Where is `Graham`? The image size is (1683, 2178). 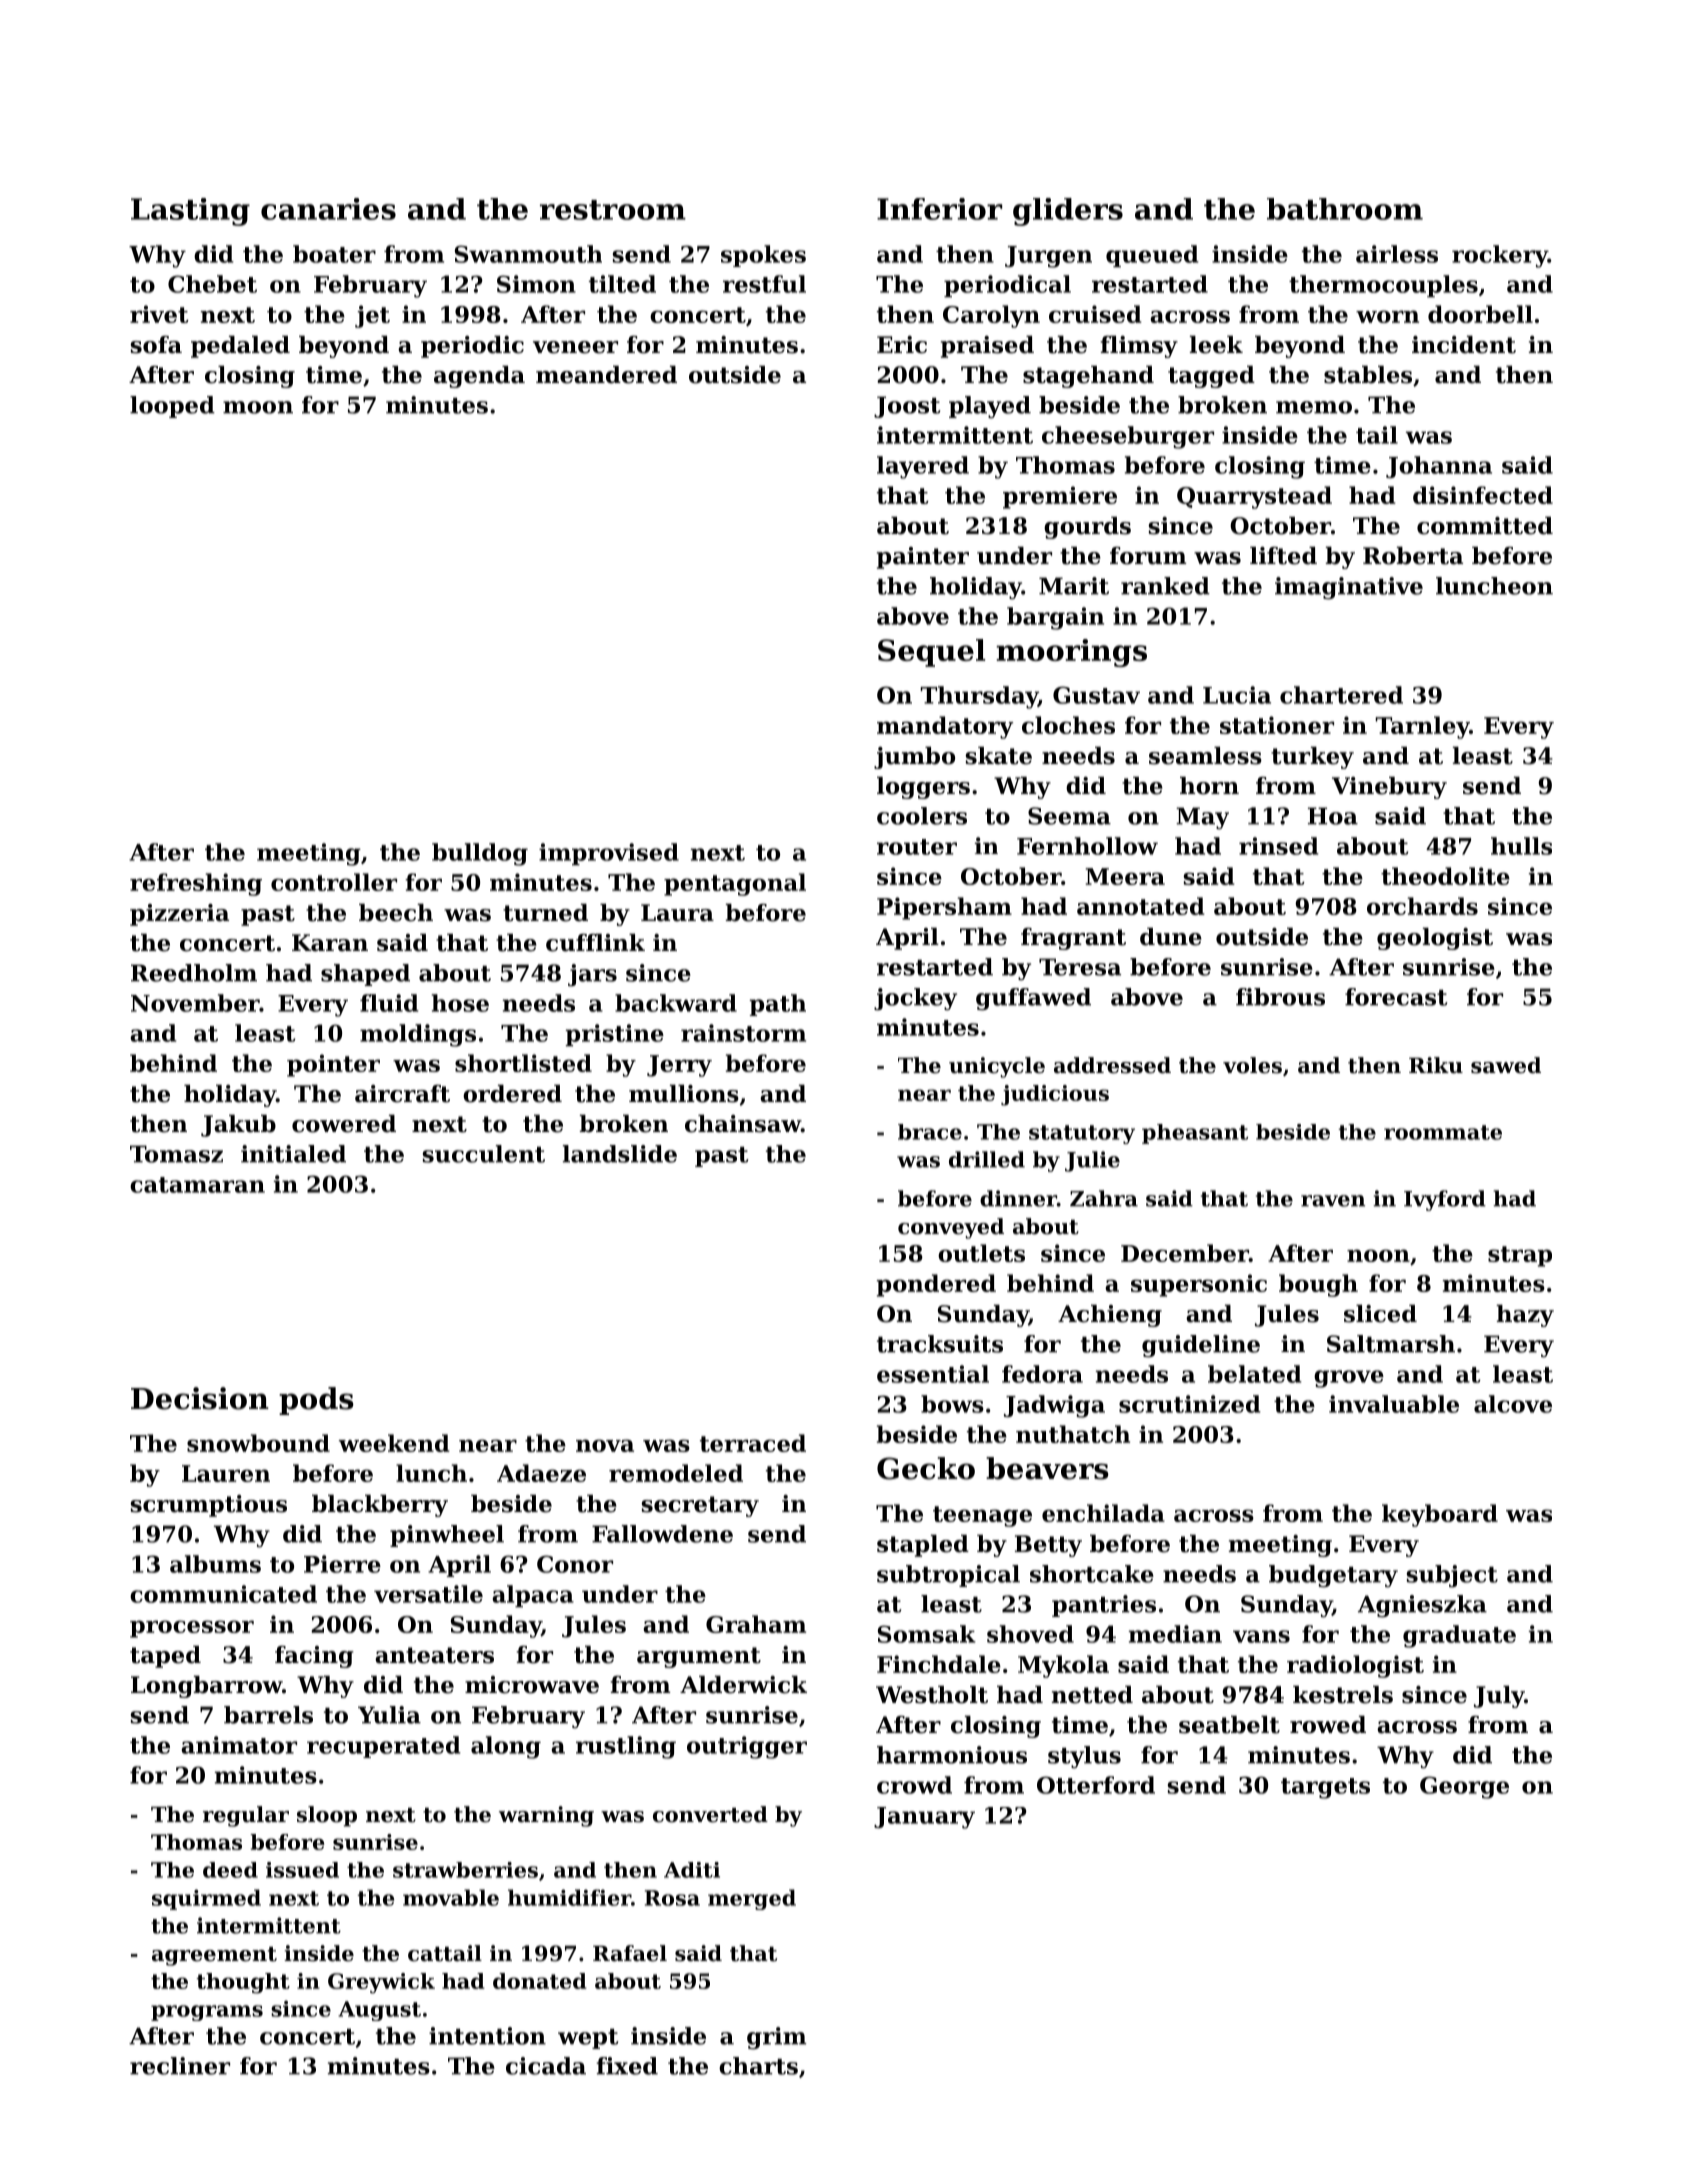
Graham is located at coordinates (756, 1624).
